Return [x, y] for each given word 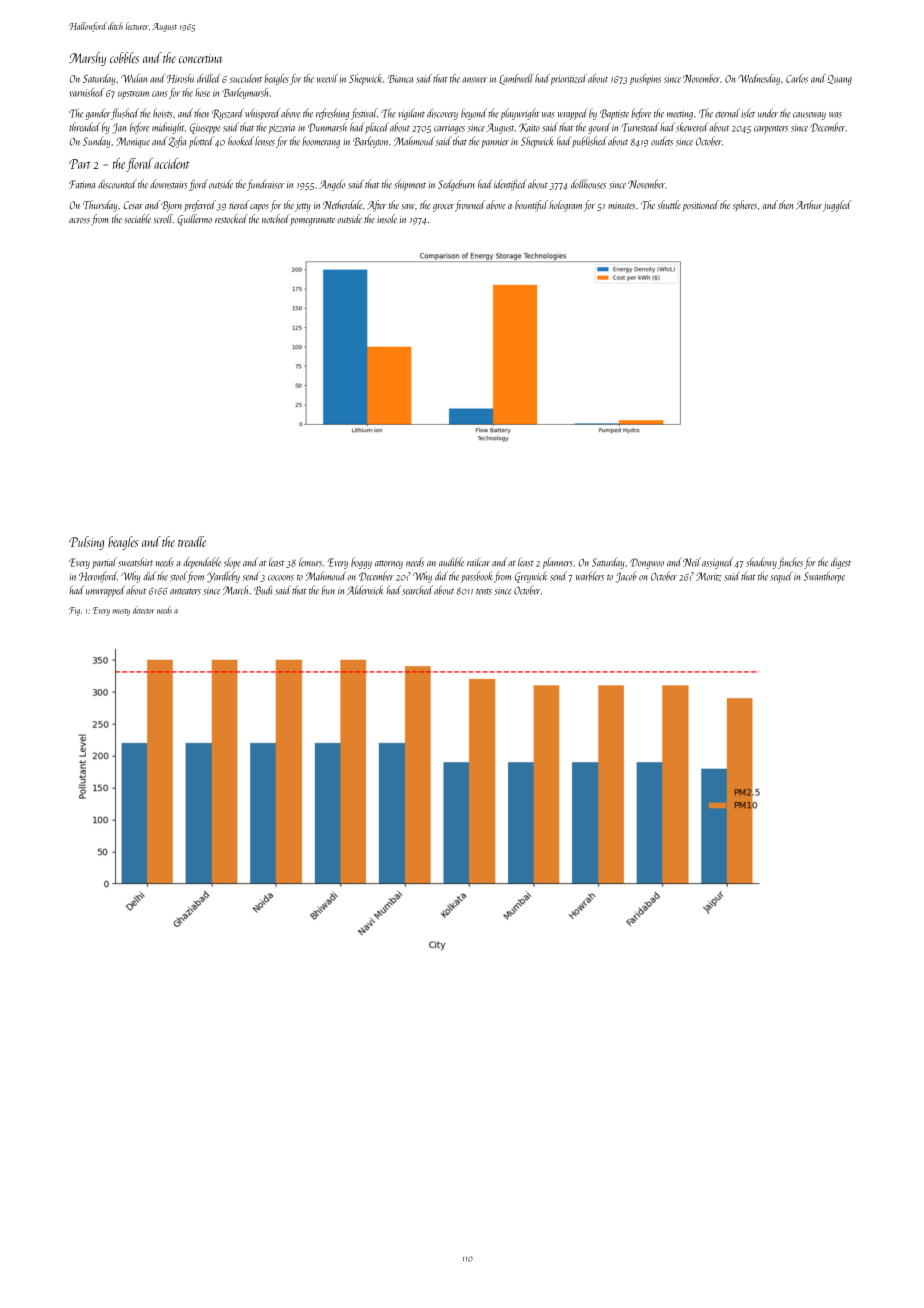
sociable [138, 219]
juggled [837, 206]
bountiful [531, 206]
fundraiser [266, 185]
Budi [263, 590]
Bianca [400, 79]
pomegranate [312, 221]
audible [451, 562]
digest [841, 563]
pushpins [645, 79]
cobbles [124, 57]
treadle [192, 541]
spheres [745, 206]
